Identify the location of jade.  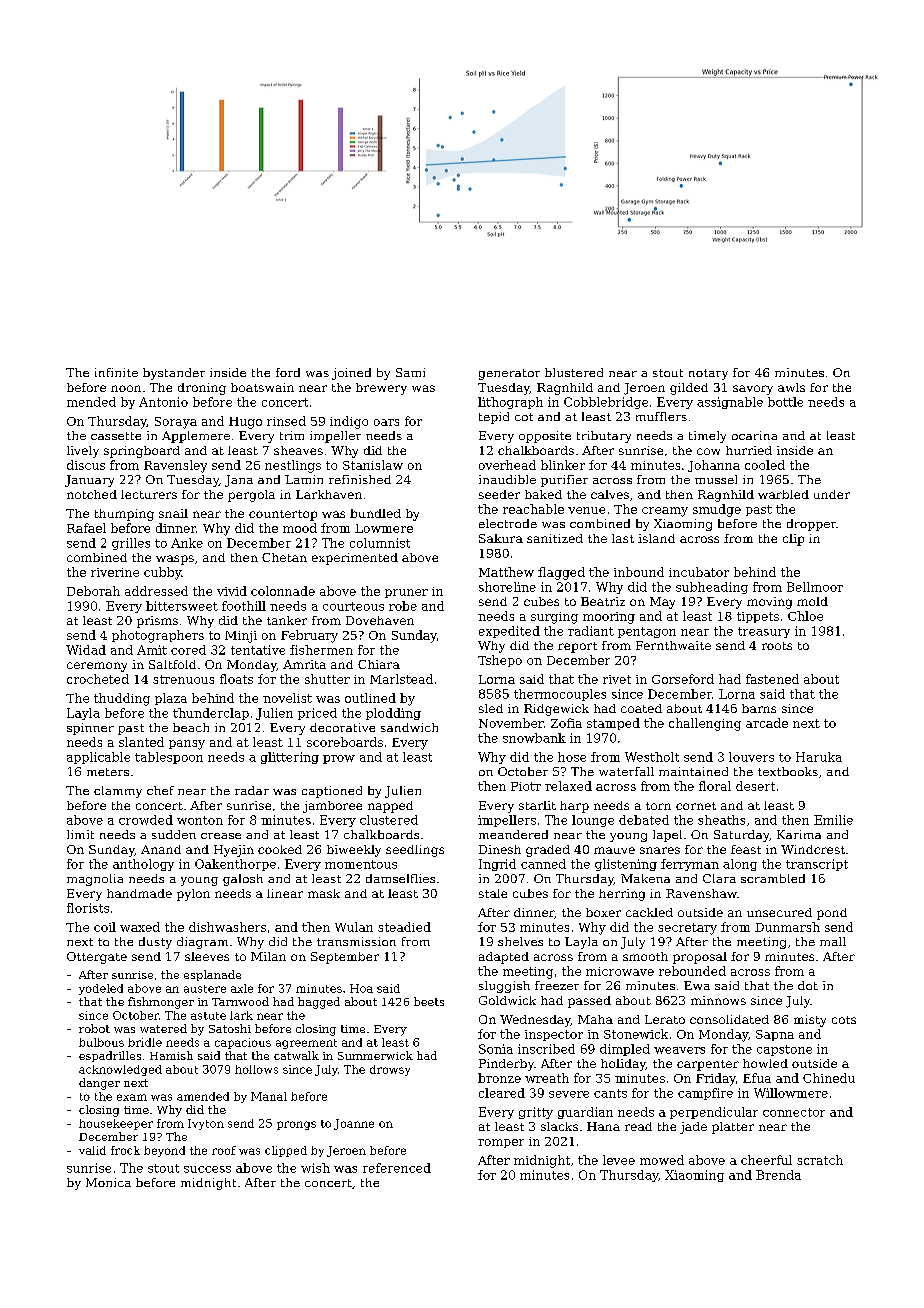
(693, 1128).
